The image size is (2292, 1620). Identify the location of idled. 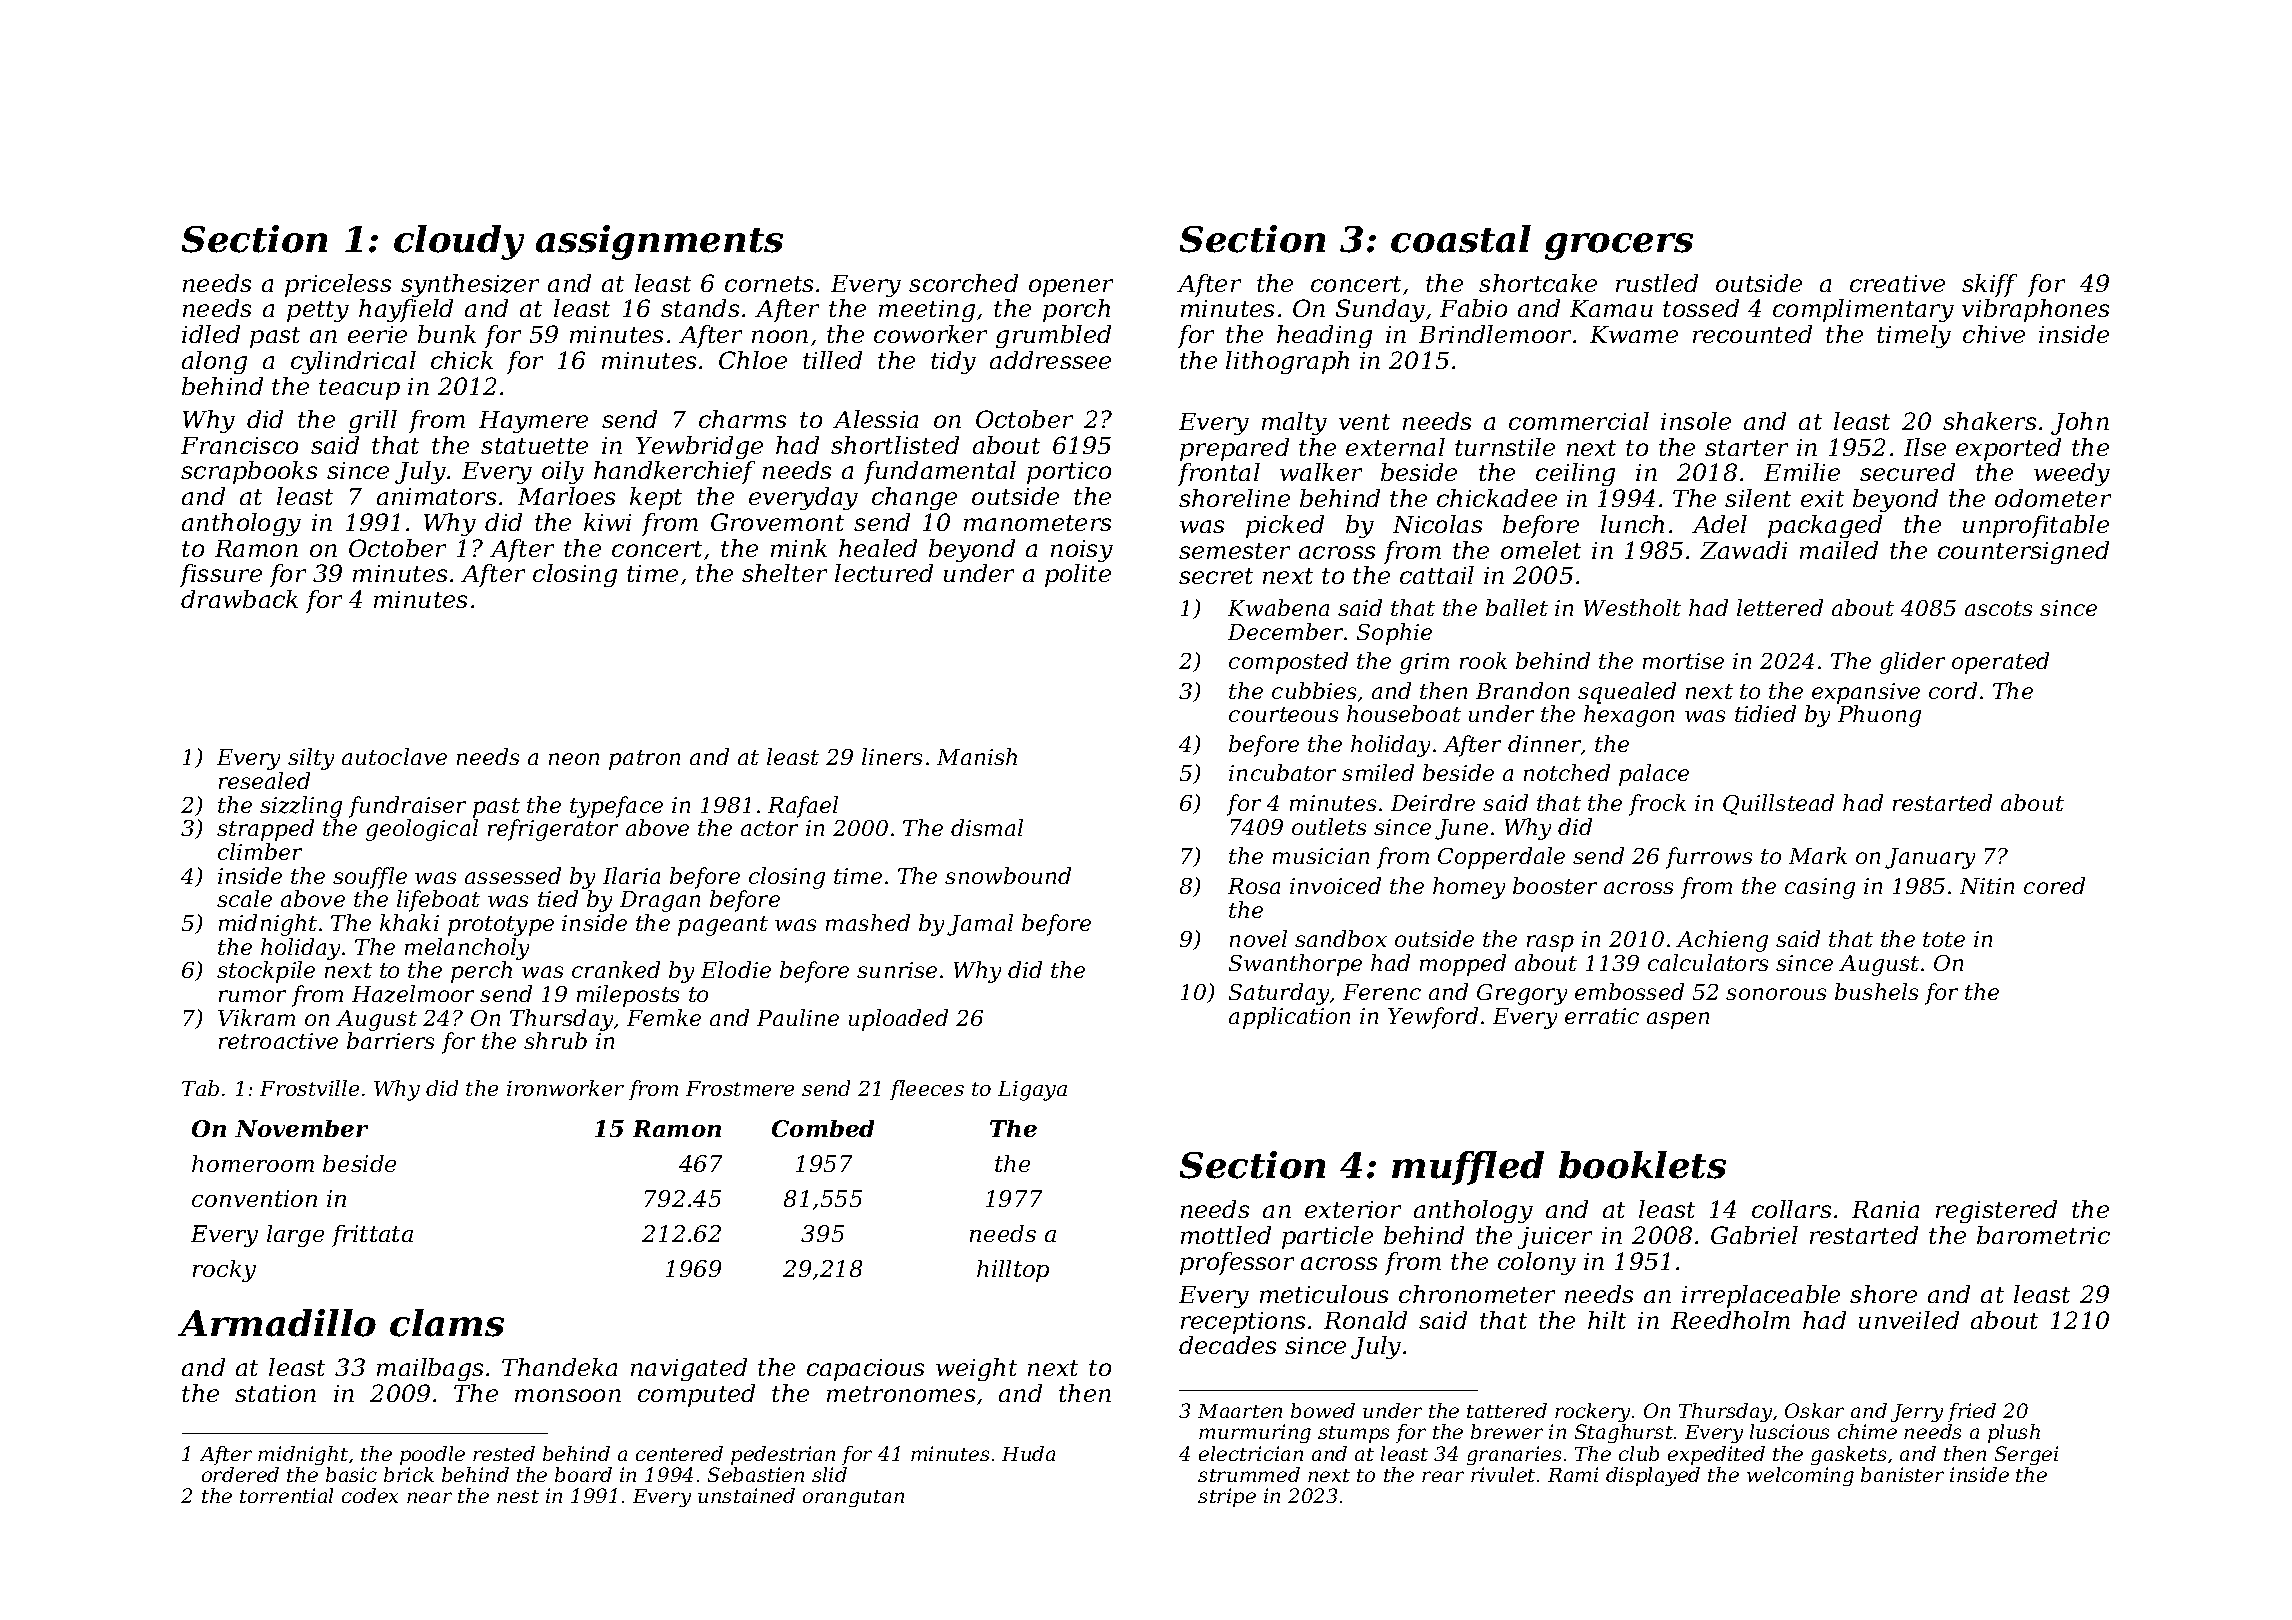
(211, 334).
